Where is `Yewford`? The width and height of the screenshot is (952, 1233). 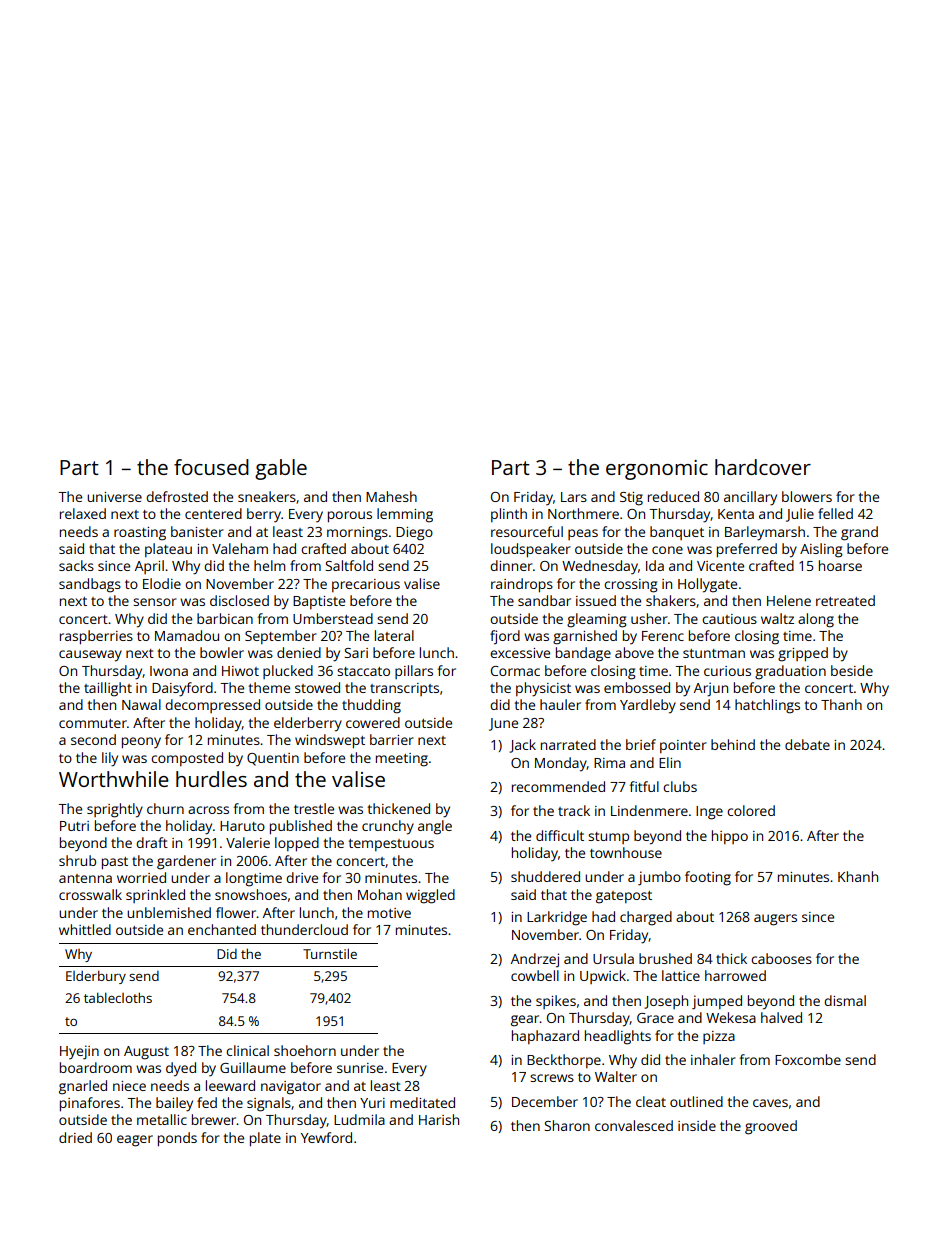 Yewford is located at coordinates (326, 1137).
